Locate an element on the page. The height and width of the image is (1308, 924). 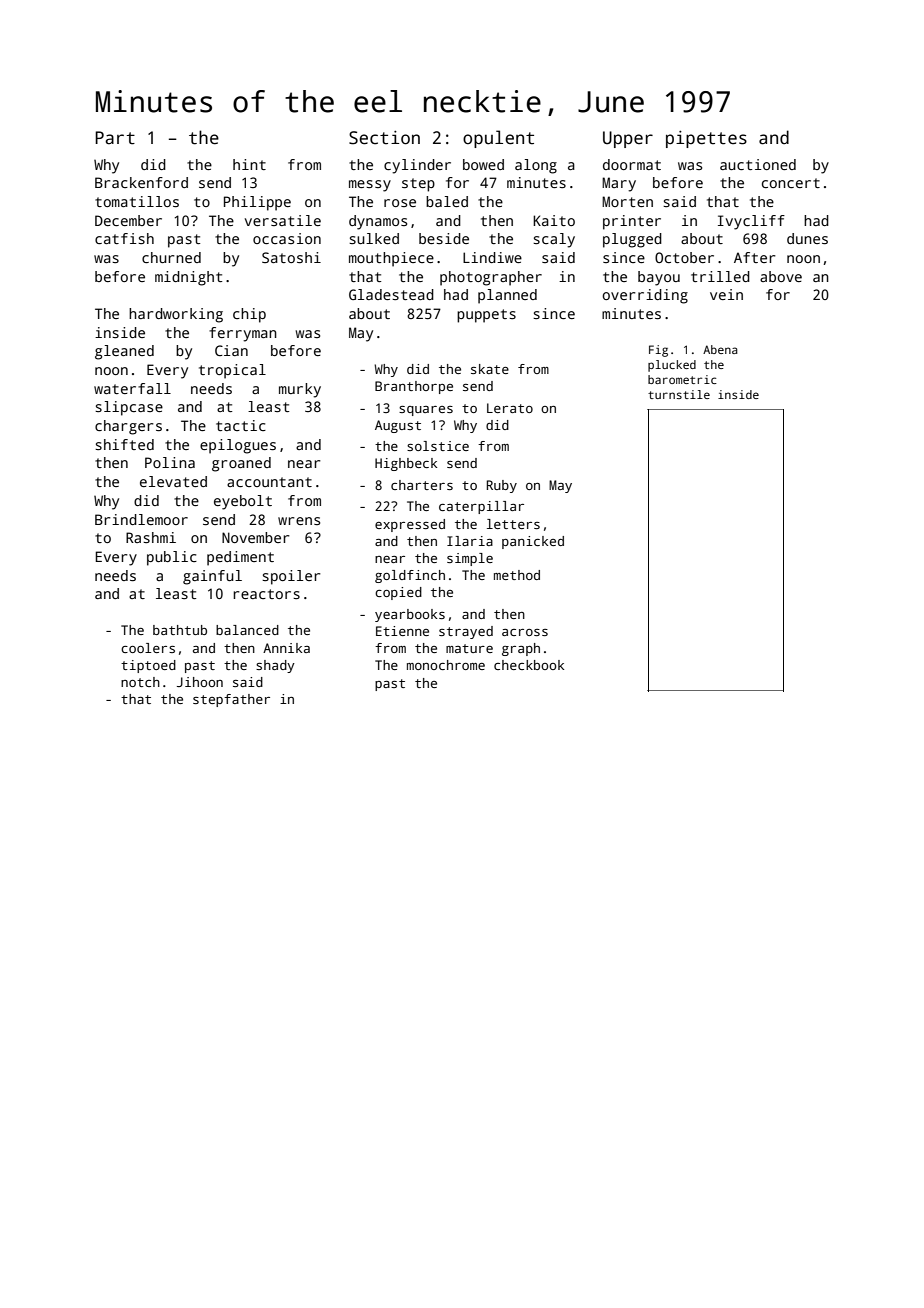
bayou is located at coordinates (659, 278).
